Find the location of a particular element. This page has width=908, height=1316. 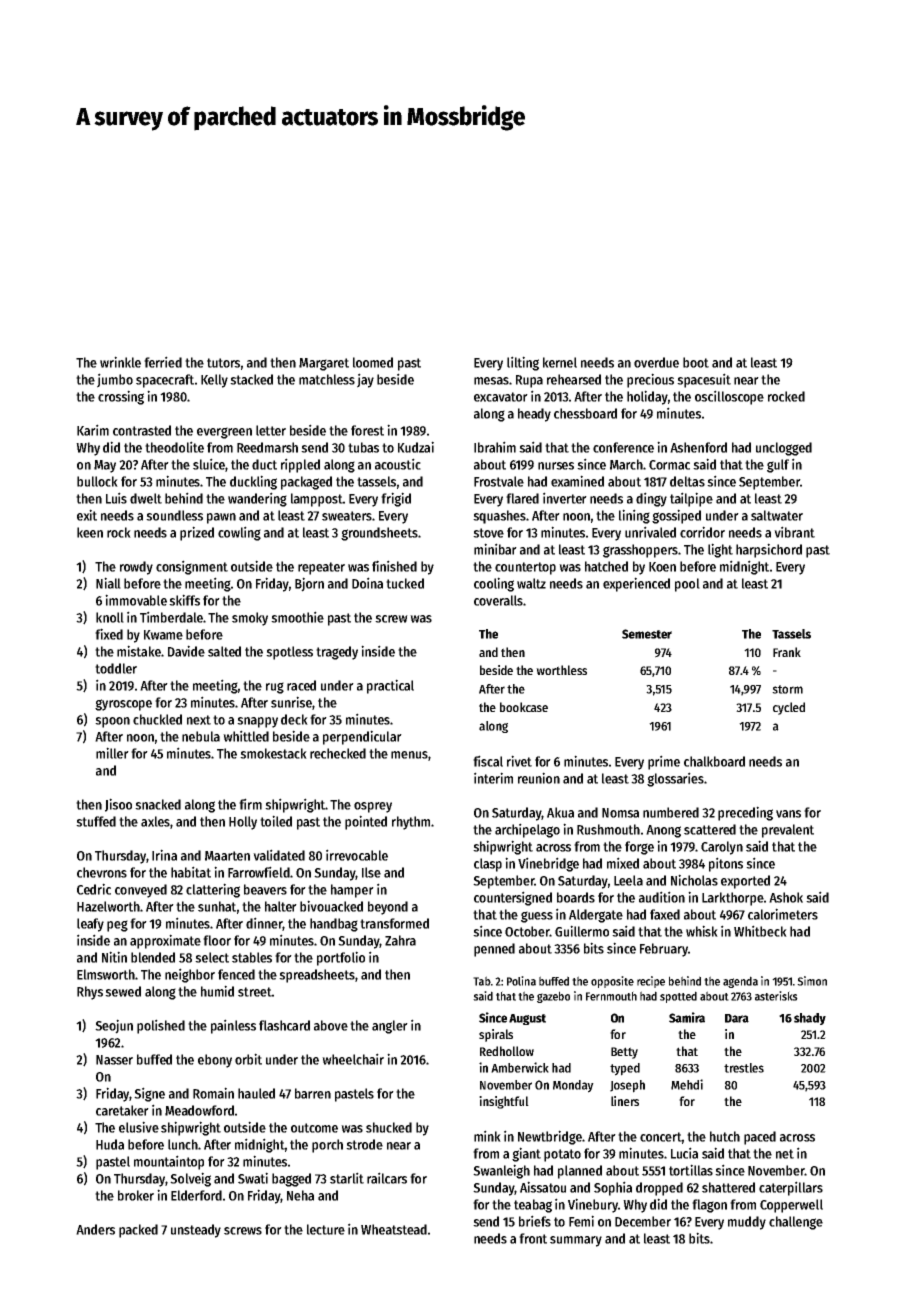

worthless is located at coordinates (561, 670).
